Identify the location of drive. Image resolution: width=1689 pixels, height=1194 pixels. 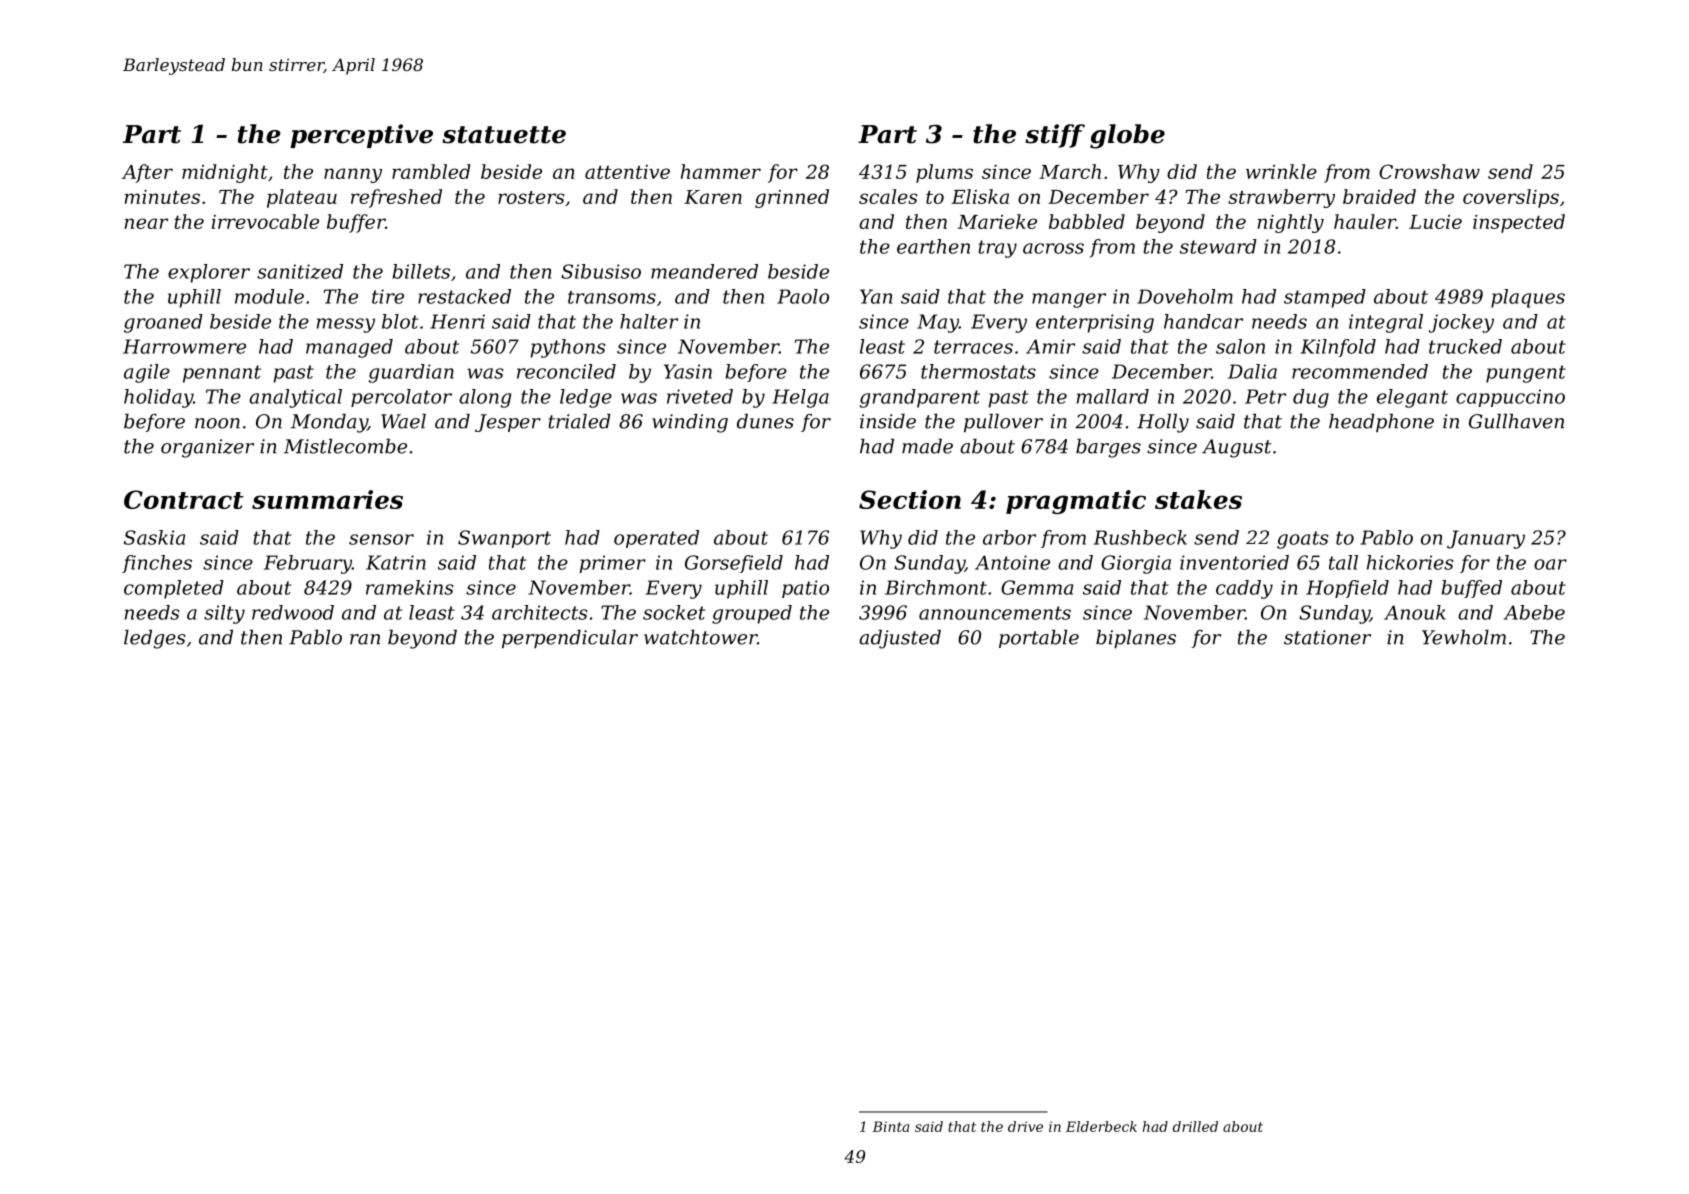
(1025, 1126).
